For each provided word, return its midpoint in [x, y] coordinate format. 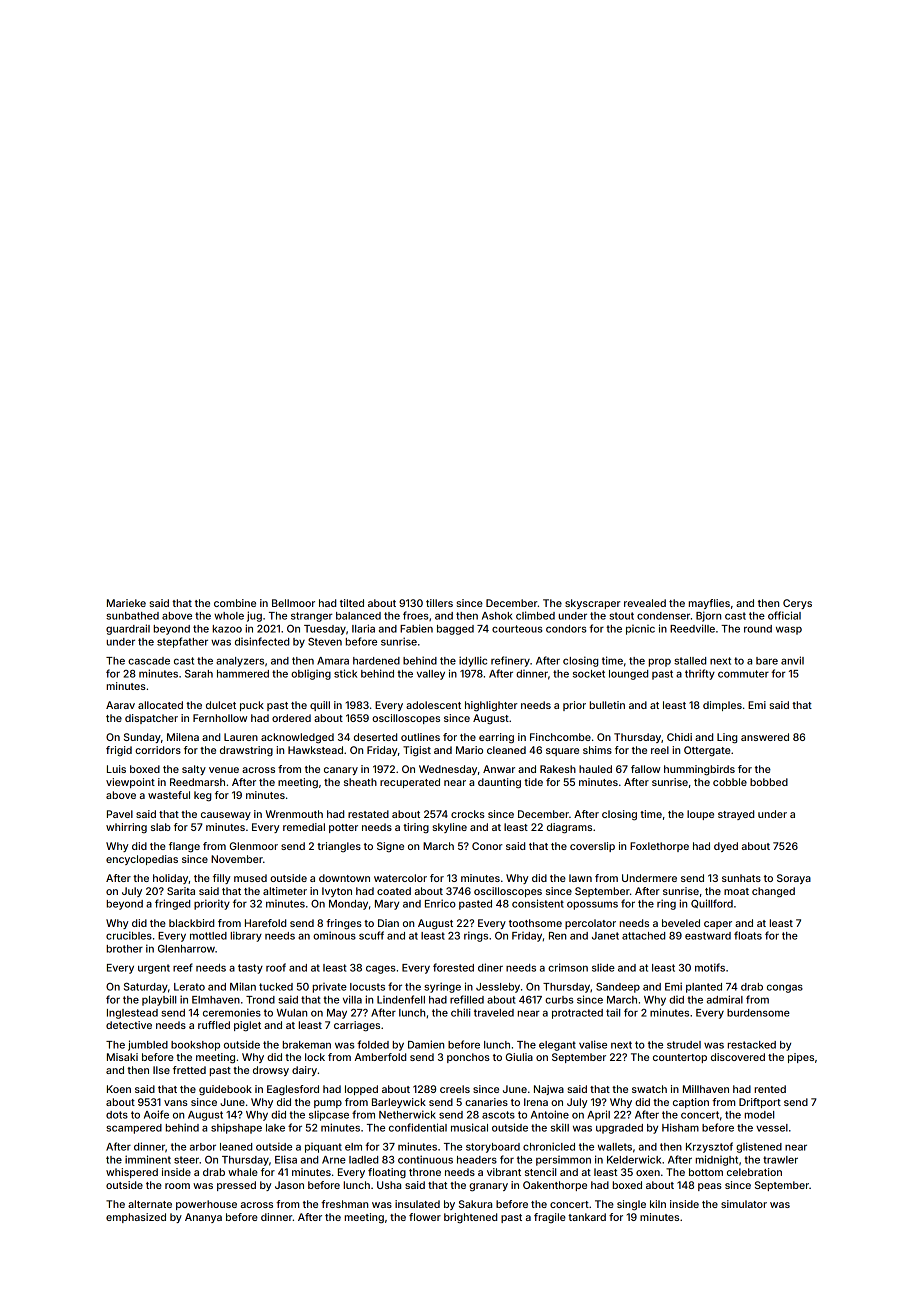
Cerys [797, 604]
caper [718, 925]
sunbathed [132, 616]
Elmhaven [216, 1000]
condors [566, 629]
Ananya [203, 1218]
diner [490, 967]
